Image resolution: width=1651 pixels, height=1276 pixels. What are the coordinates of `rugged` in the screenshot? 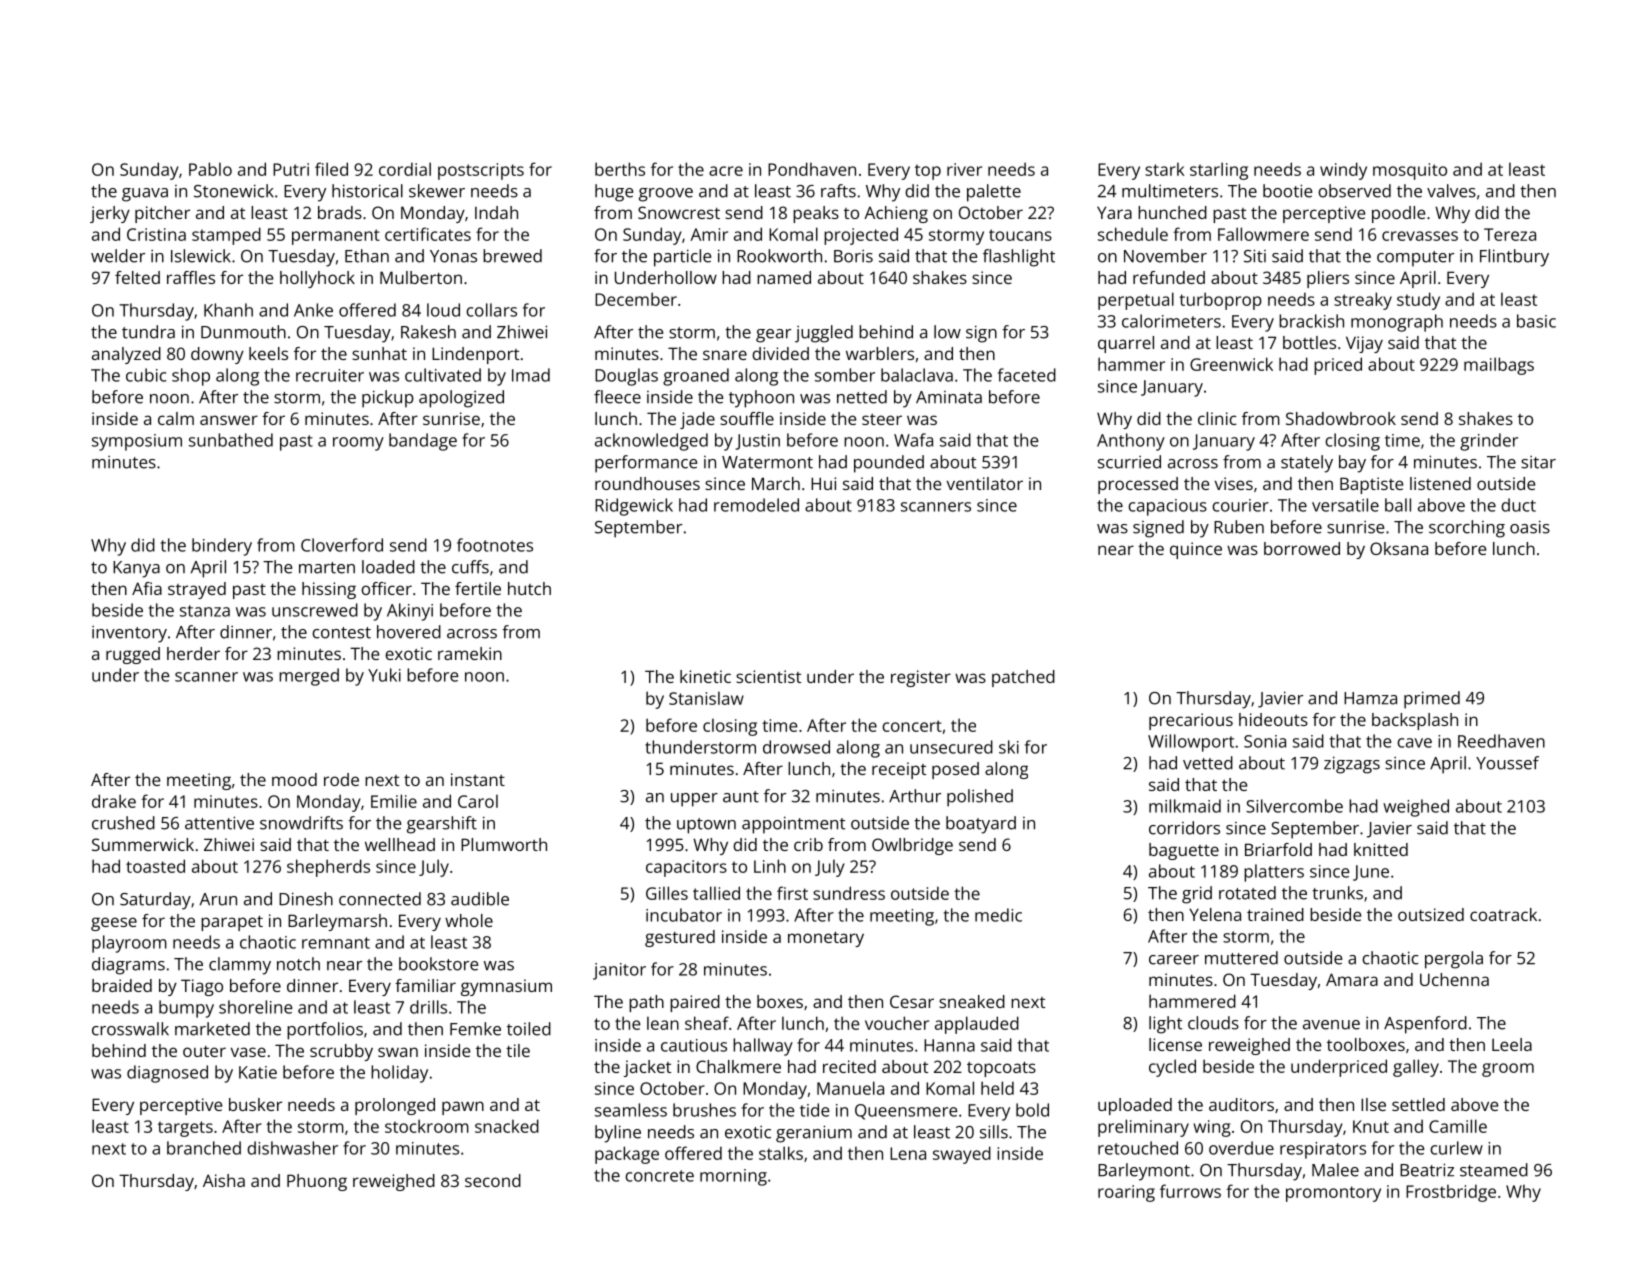 It's located at (133, 655).
